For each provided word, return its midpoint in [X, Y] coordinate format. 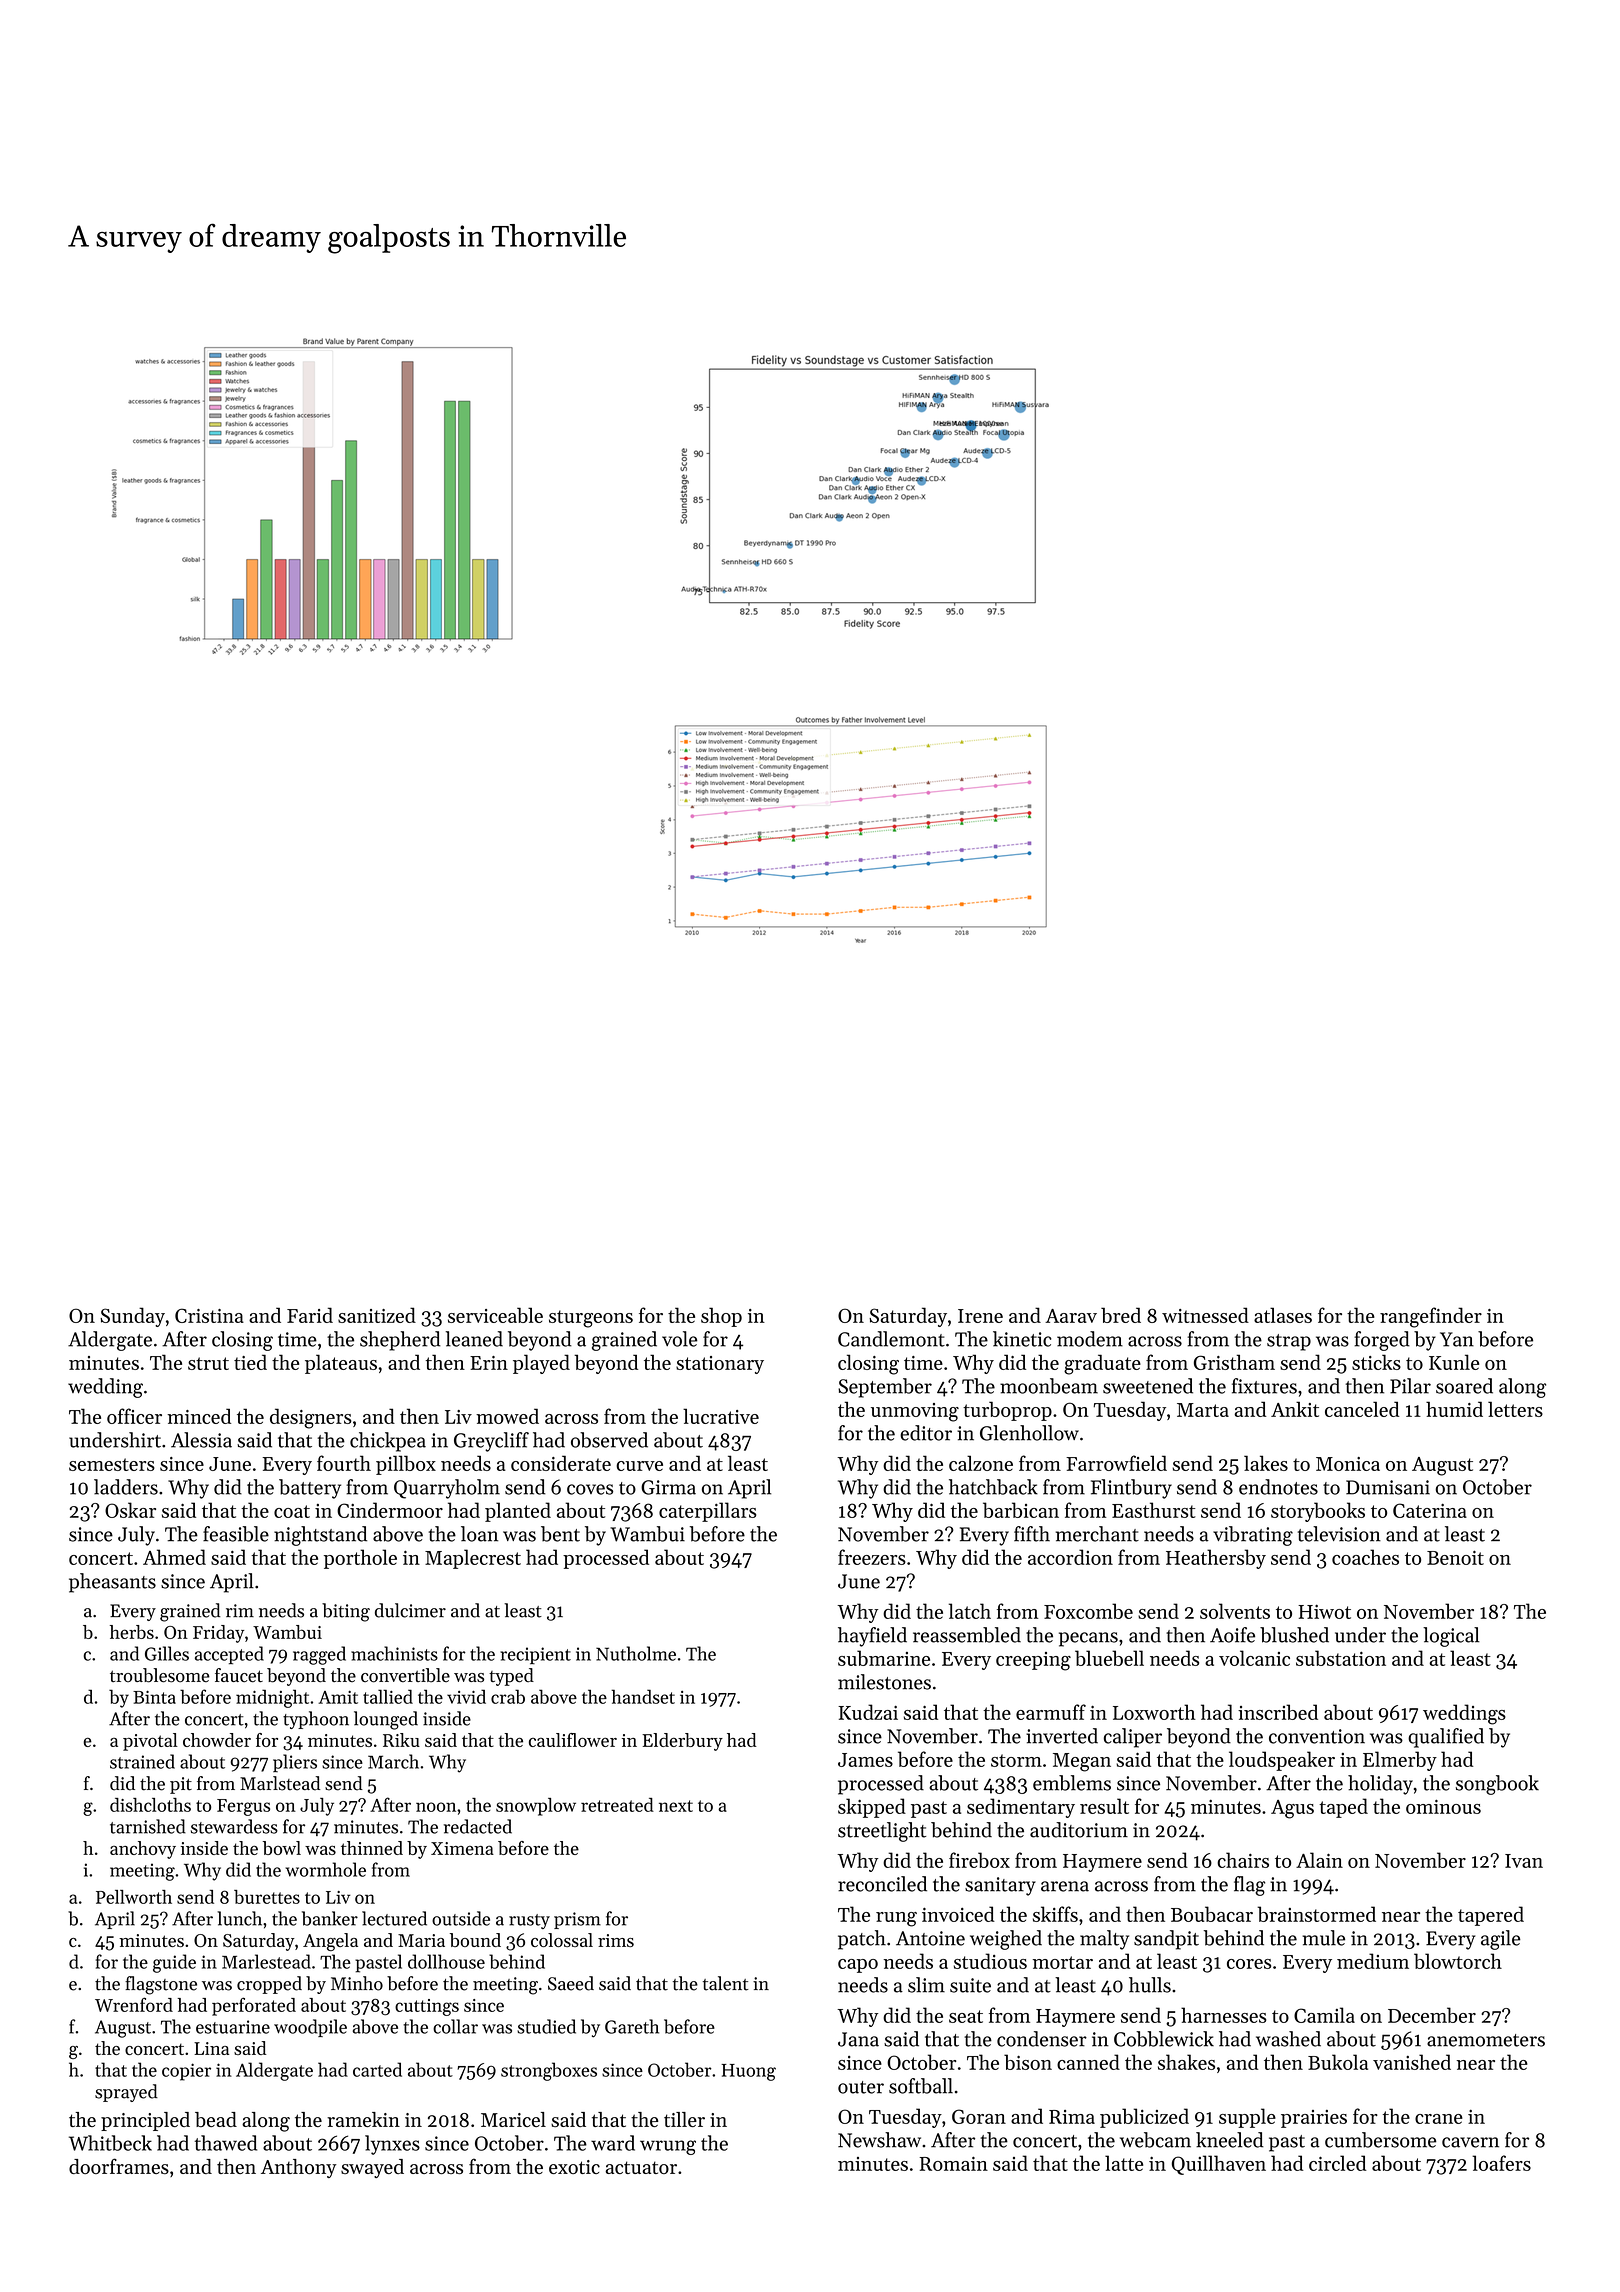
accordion [1070, 1557]
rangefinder [1431, 1317]
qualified [1446, 1738]
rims [616, 1940]
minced [199, 1416]
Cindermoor [390, 1510]
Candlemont [891, 1339]
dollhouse [446, 1961]
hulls [1150, 1985]
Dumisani [1388, 1487]
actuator [641, 2167]
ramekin [363, 2119]
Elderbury [682, 1742]
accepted [229, 1655]
